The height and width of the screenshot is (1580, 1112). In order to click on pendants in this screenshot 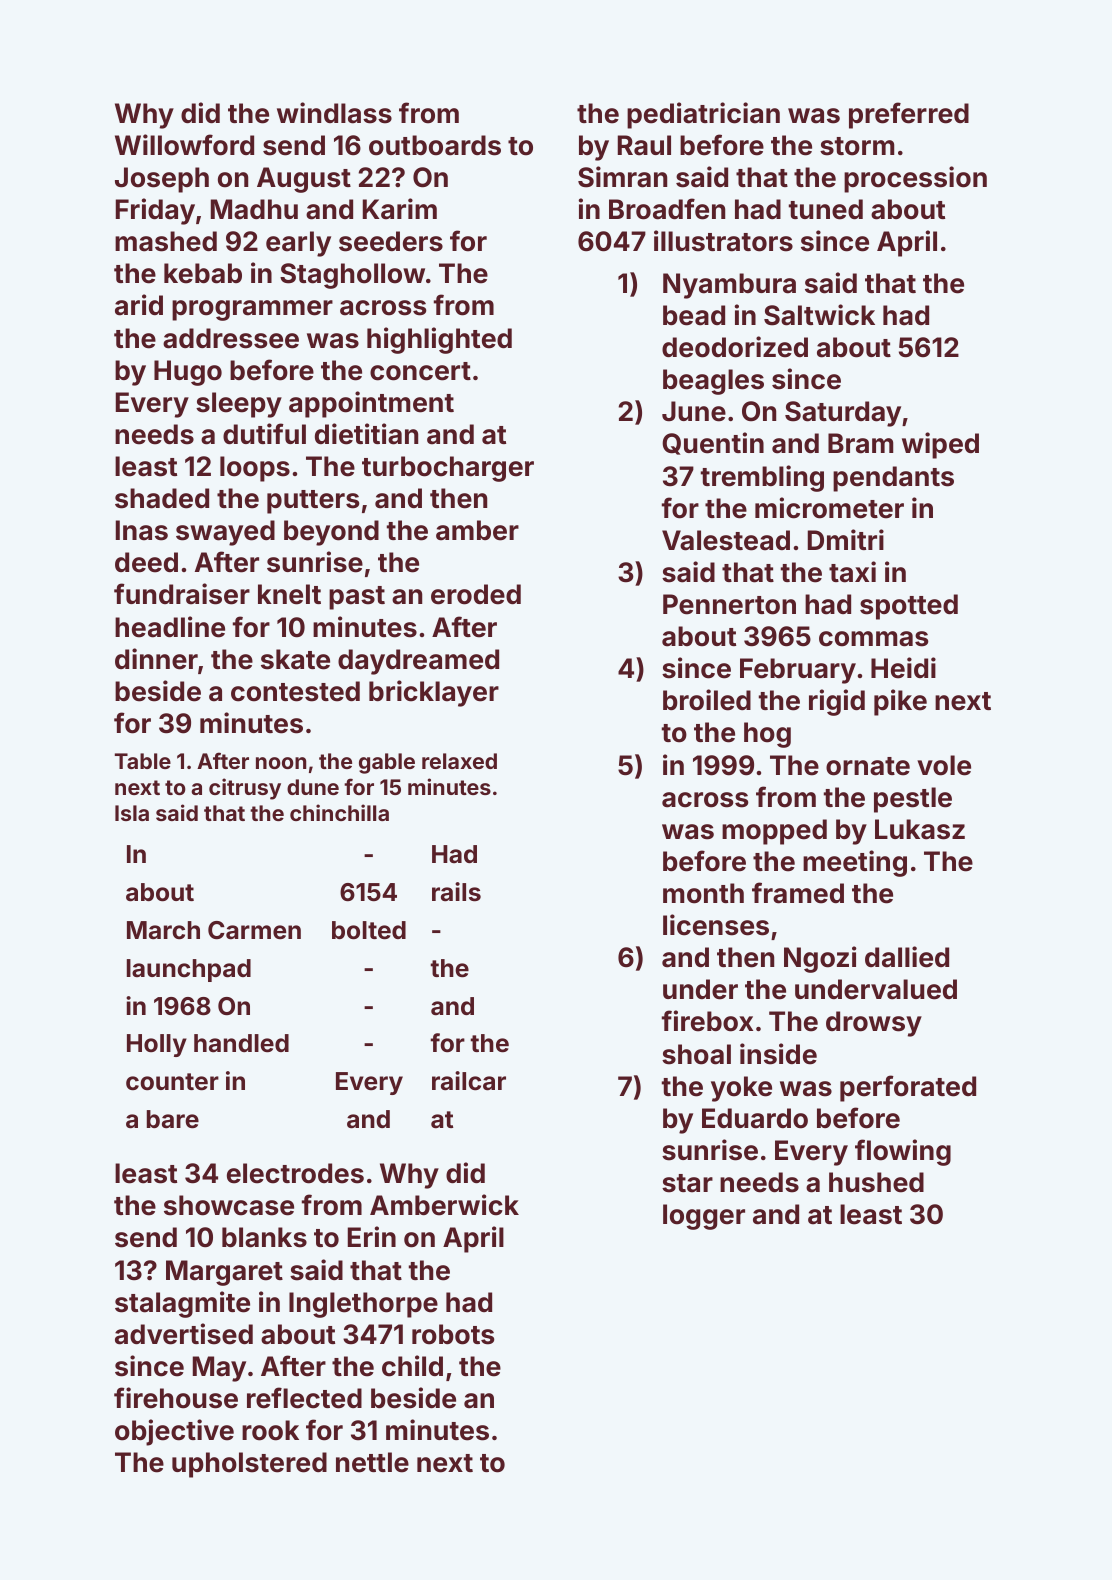, I will do `click(893, 479)`.
